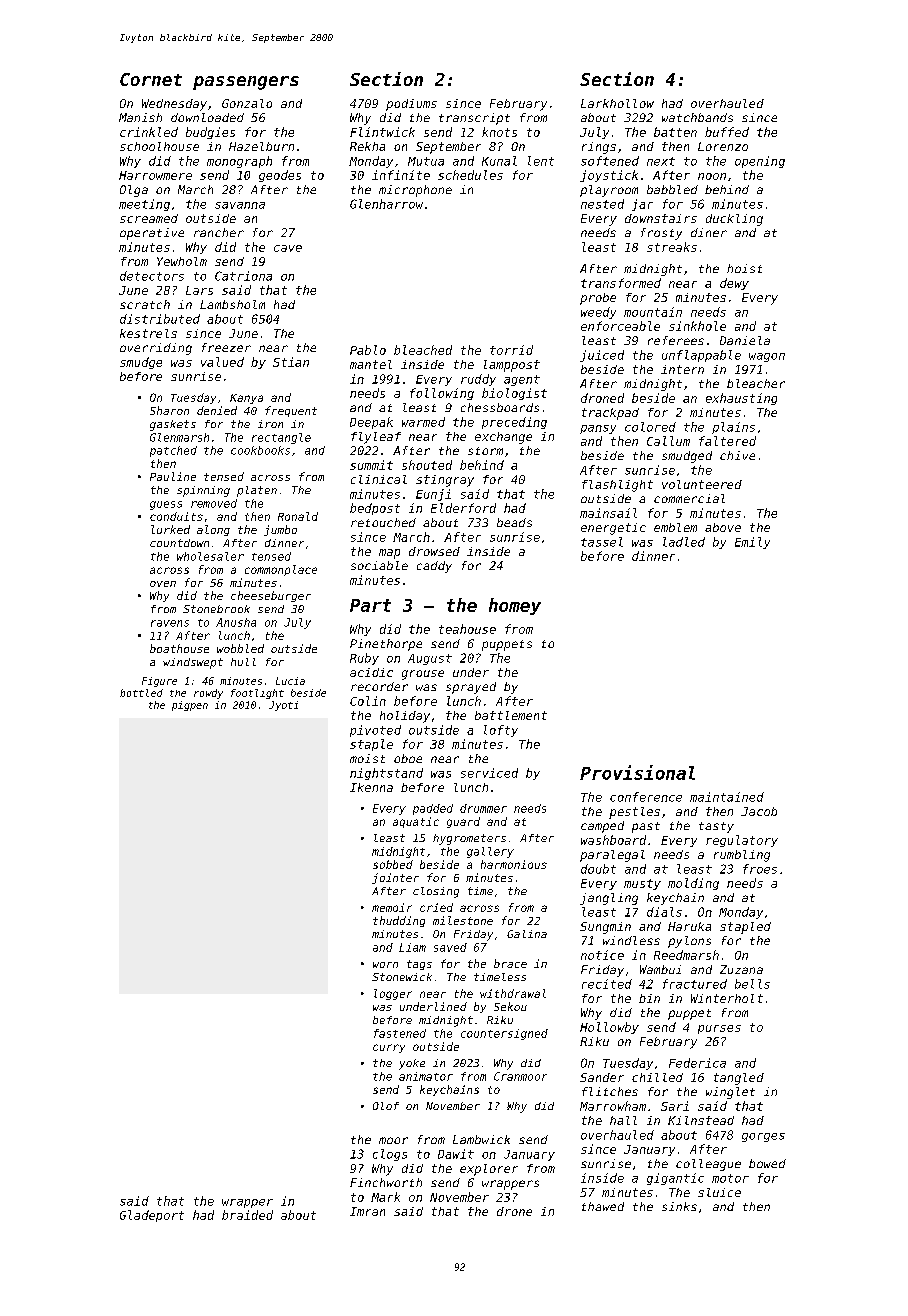  Describe the element at coordinates (504, 1034) in the page. I see `countersigned` at that location.
